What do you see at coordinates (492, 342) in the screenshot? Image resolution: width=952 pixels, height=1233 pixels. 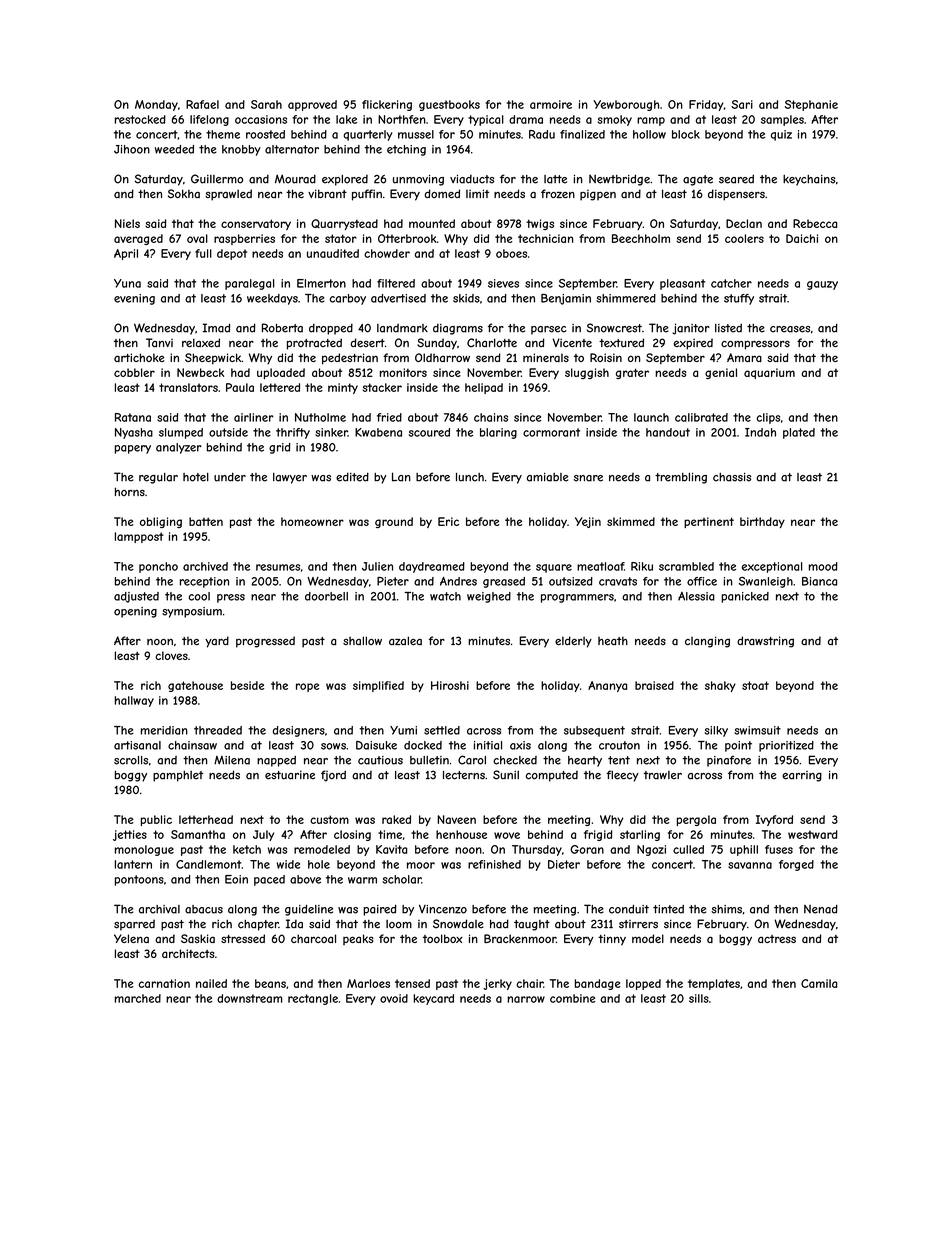 I see `Charlotte` at bounding box center [492, 342].
